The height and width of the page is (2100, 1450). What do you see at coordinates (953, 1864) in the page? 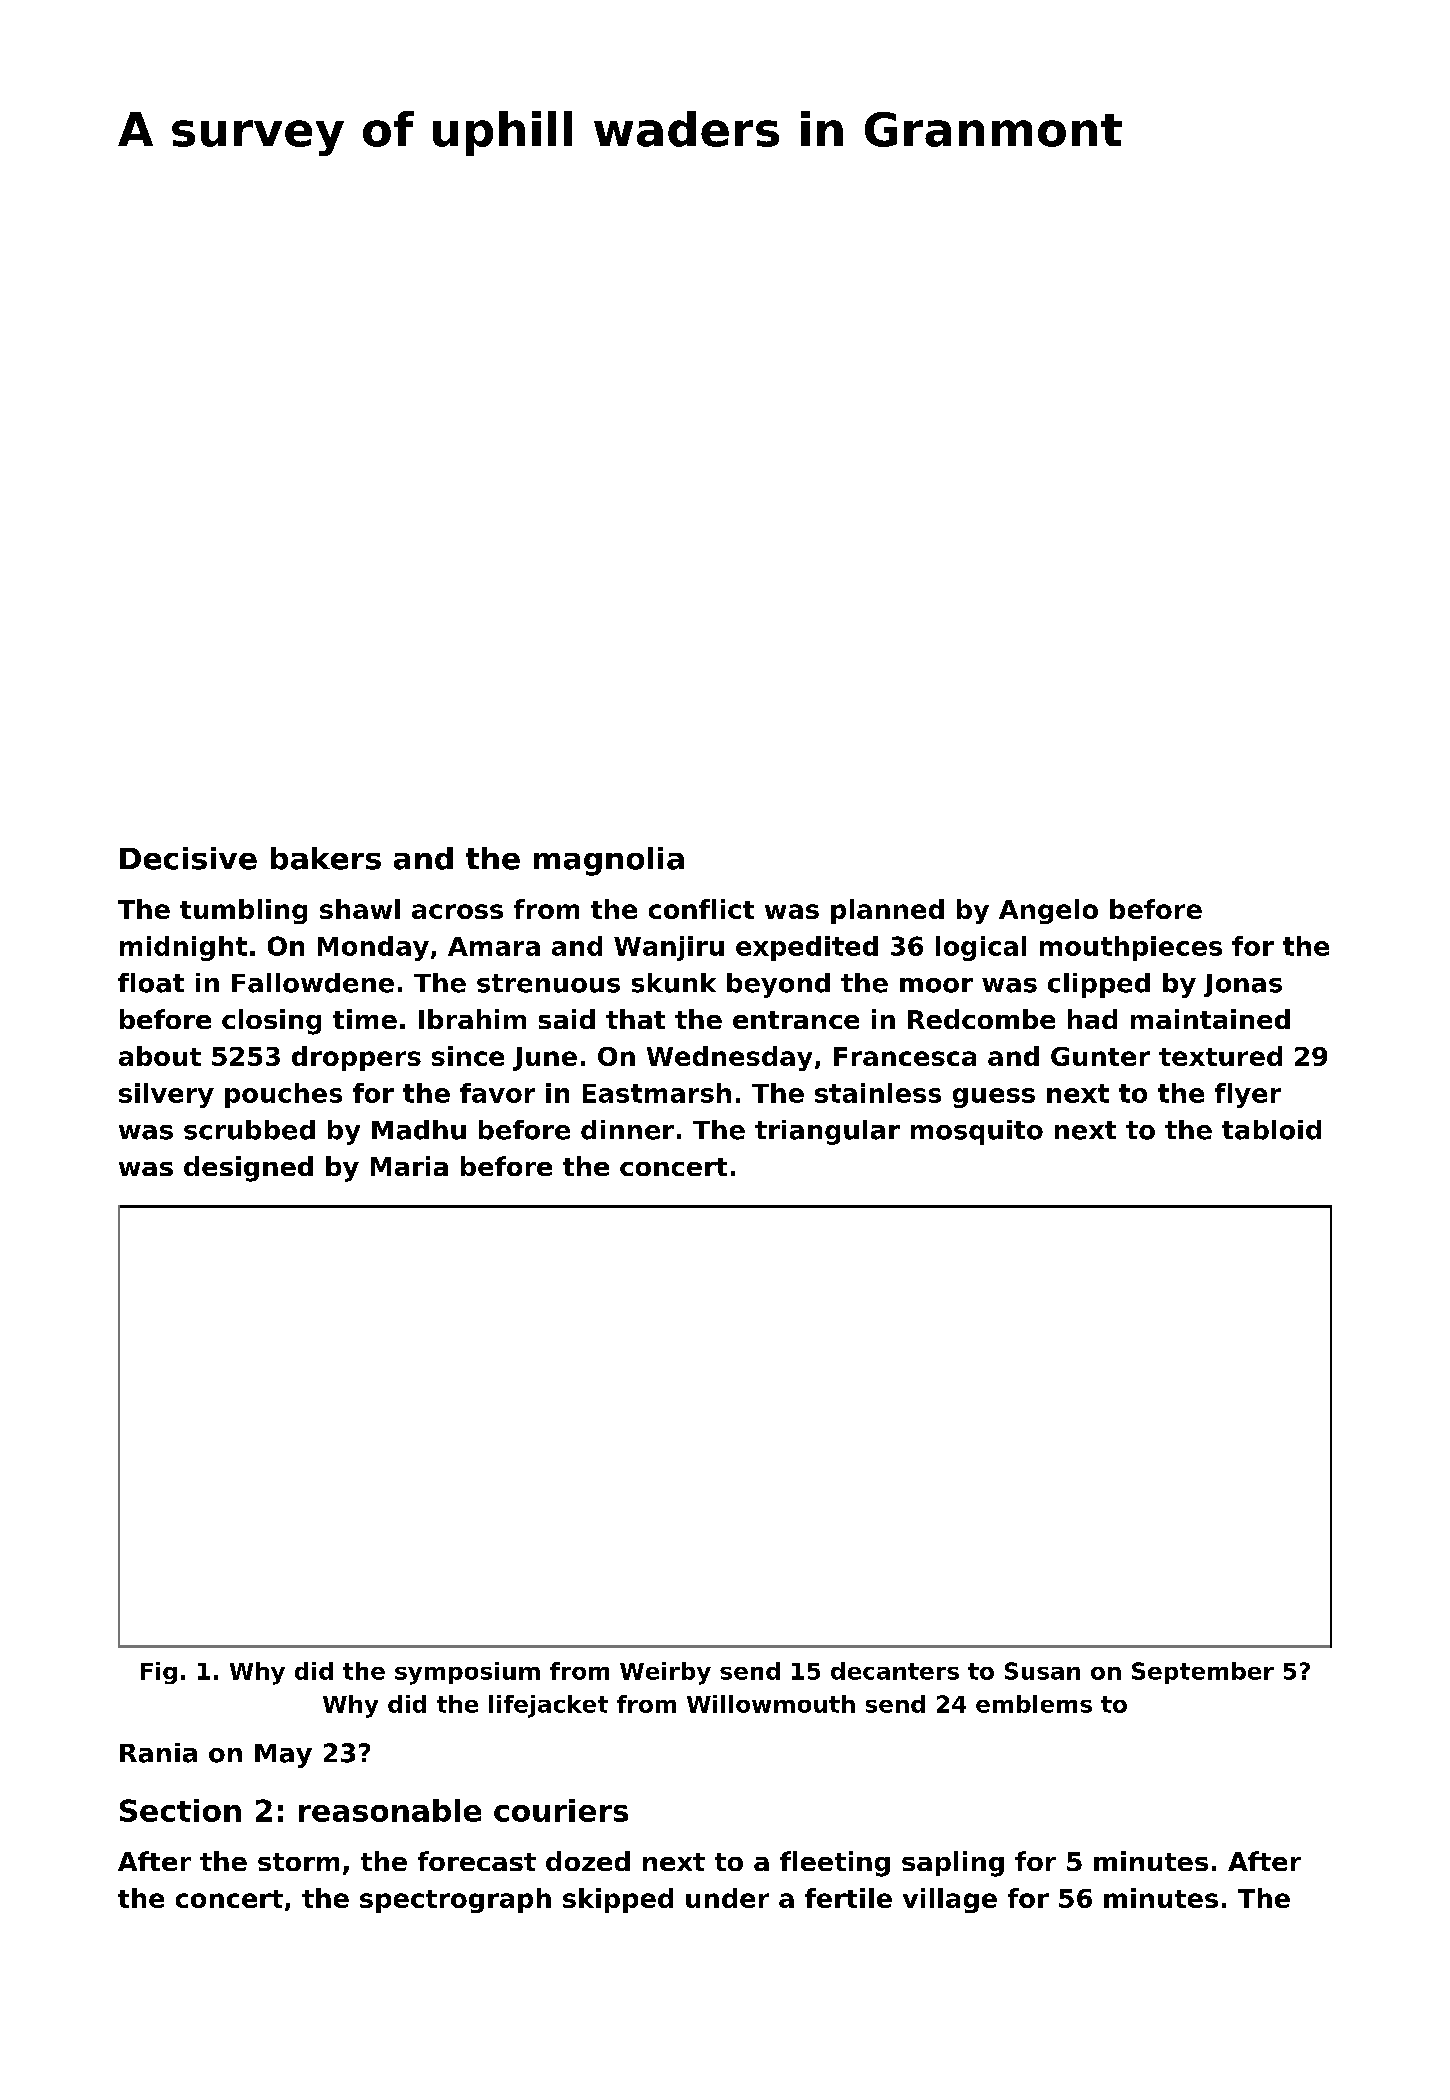
I see `sapling` at bounding box center [953, 1864].
